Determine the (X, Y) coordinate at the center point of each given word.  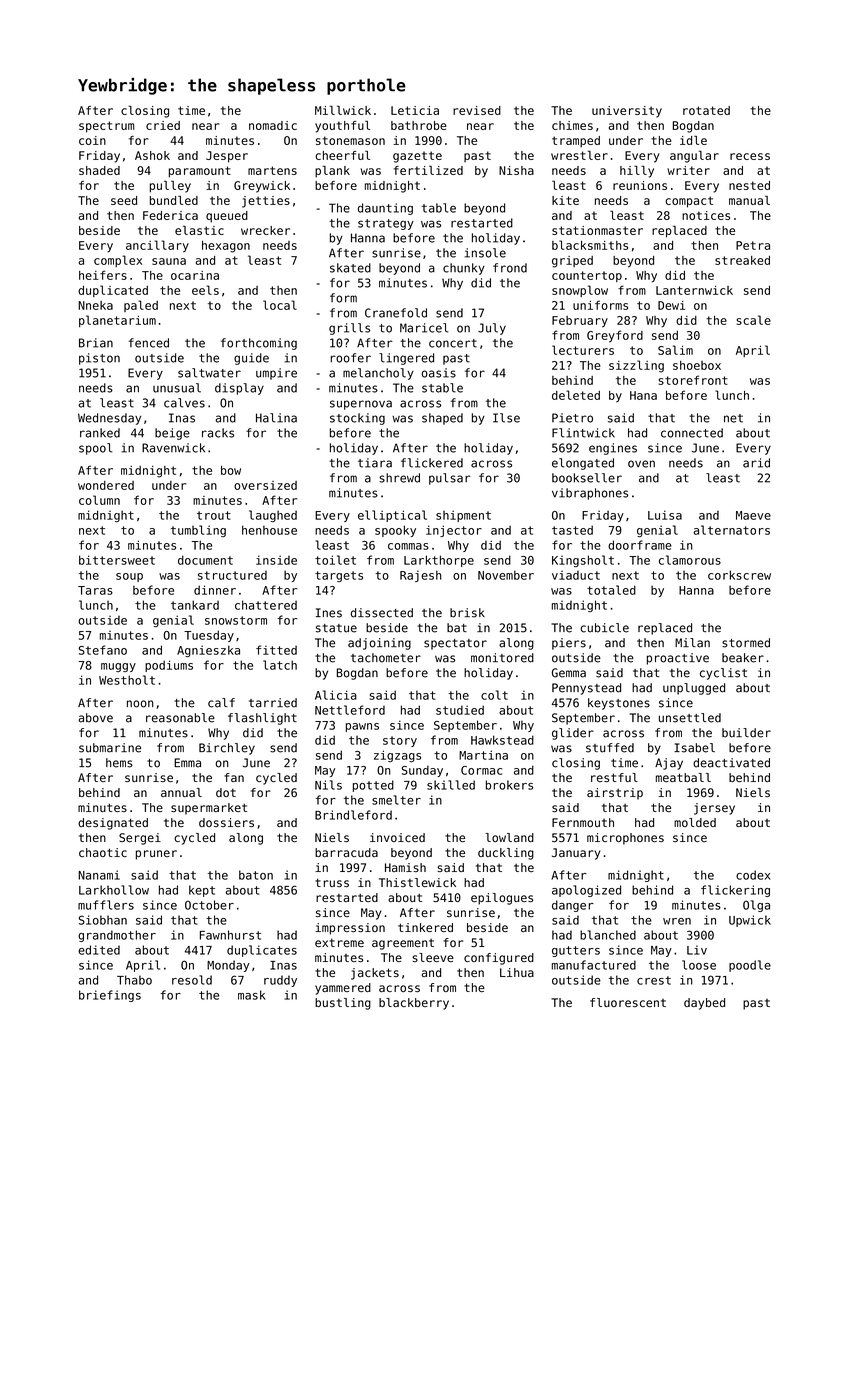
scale (754, 320)
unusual (177, 388)
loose (699, 965)
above (95, 718)
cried (163, 125)
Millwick (343, 110)
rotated (706, 110)
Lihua (517, 972)
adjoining (379, 644)
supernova (361, 405)
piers (569, 644)
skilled (451, 785)
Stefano (103, 650)
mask (252, 995)
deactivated (731, 763)
